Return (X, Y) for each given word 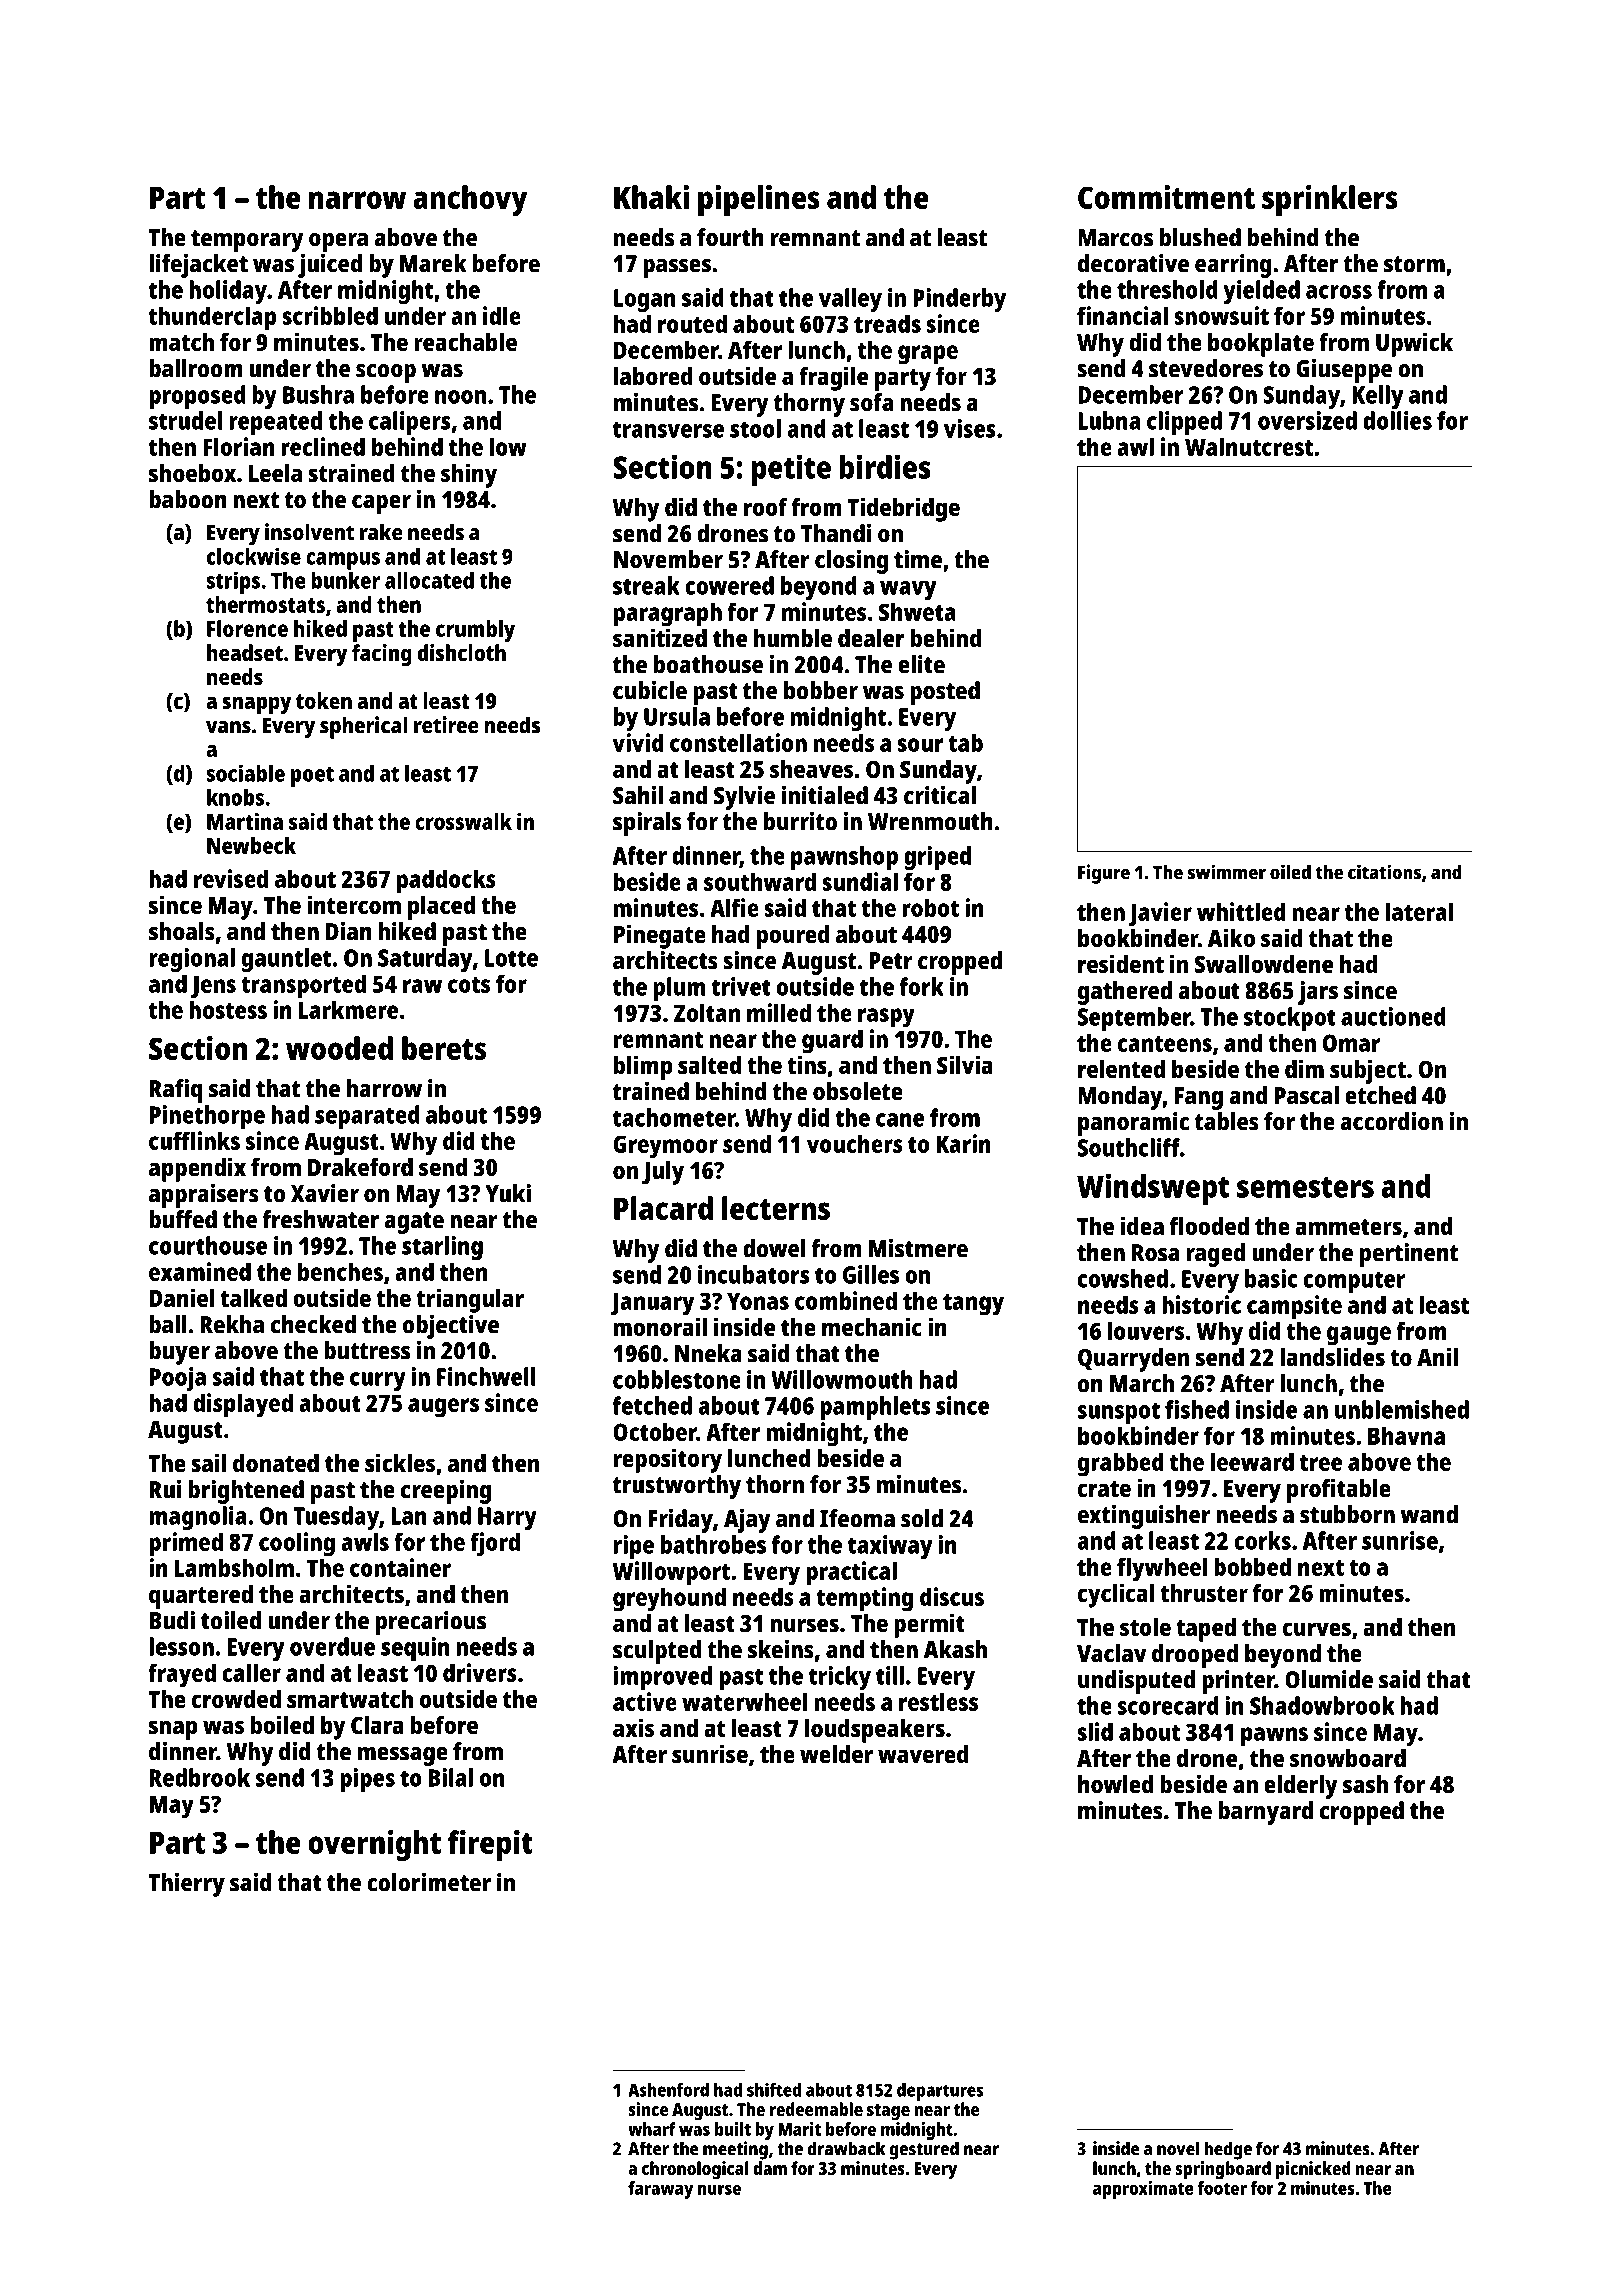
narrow (357, 200)
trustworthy (677, 1487)
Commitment (1166, 197)
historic (1201, 1304)
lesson (181, 1646)
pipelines (759, 200)
